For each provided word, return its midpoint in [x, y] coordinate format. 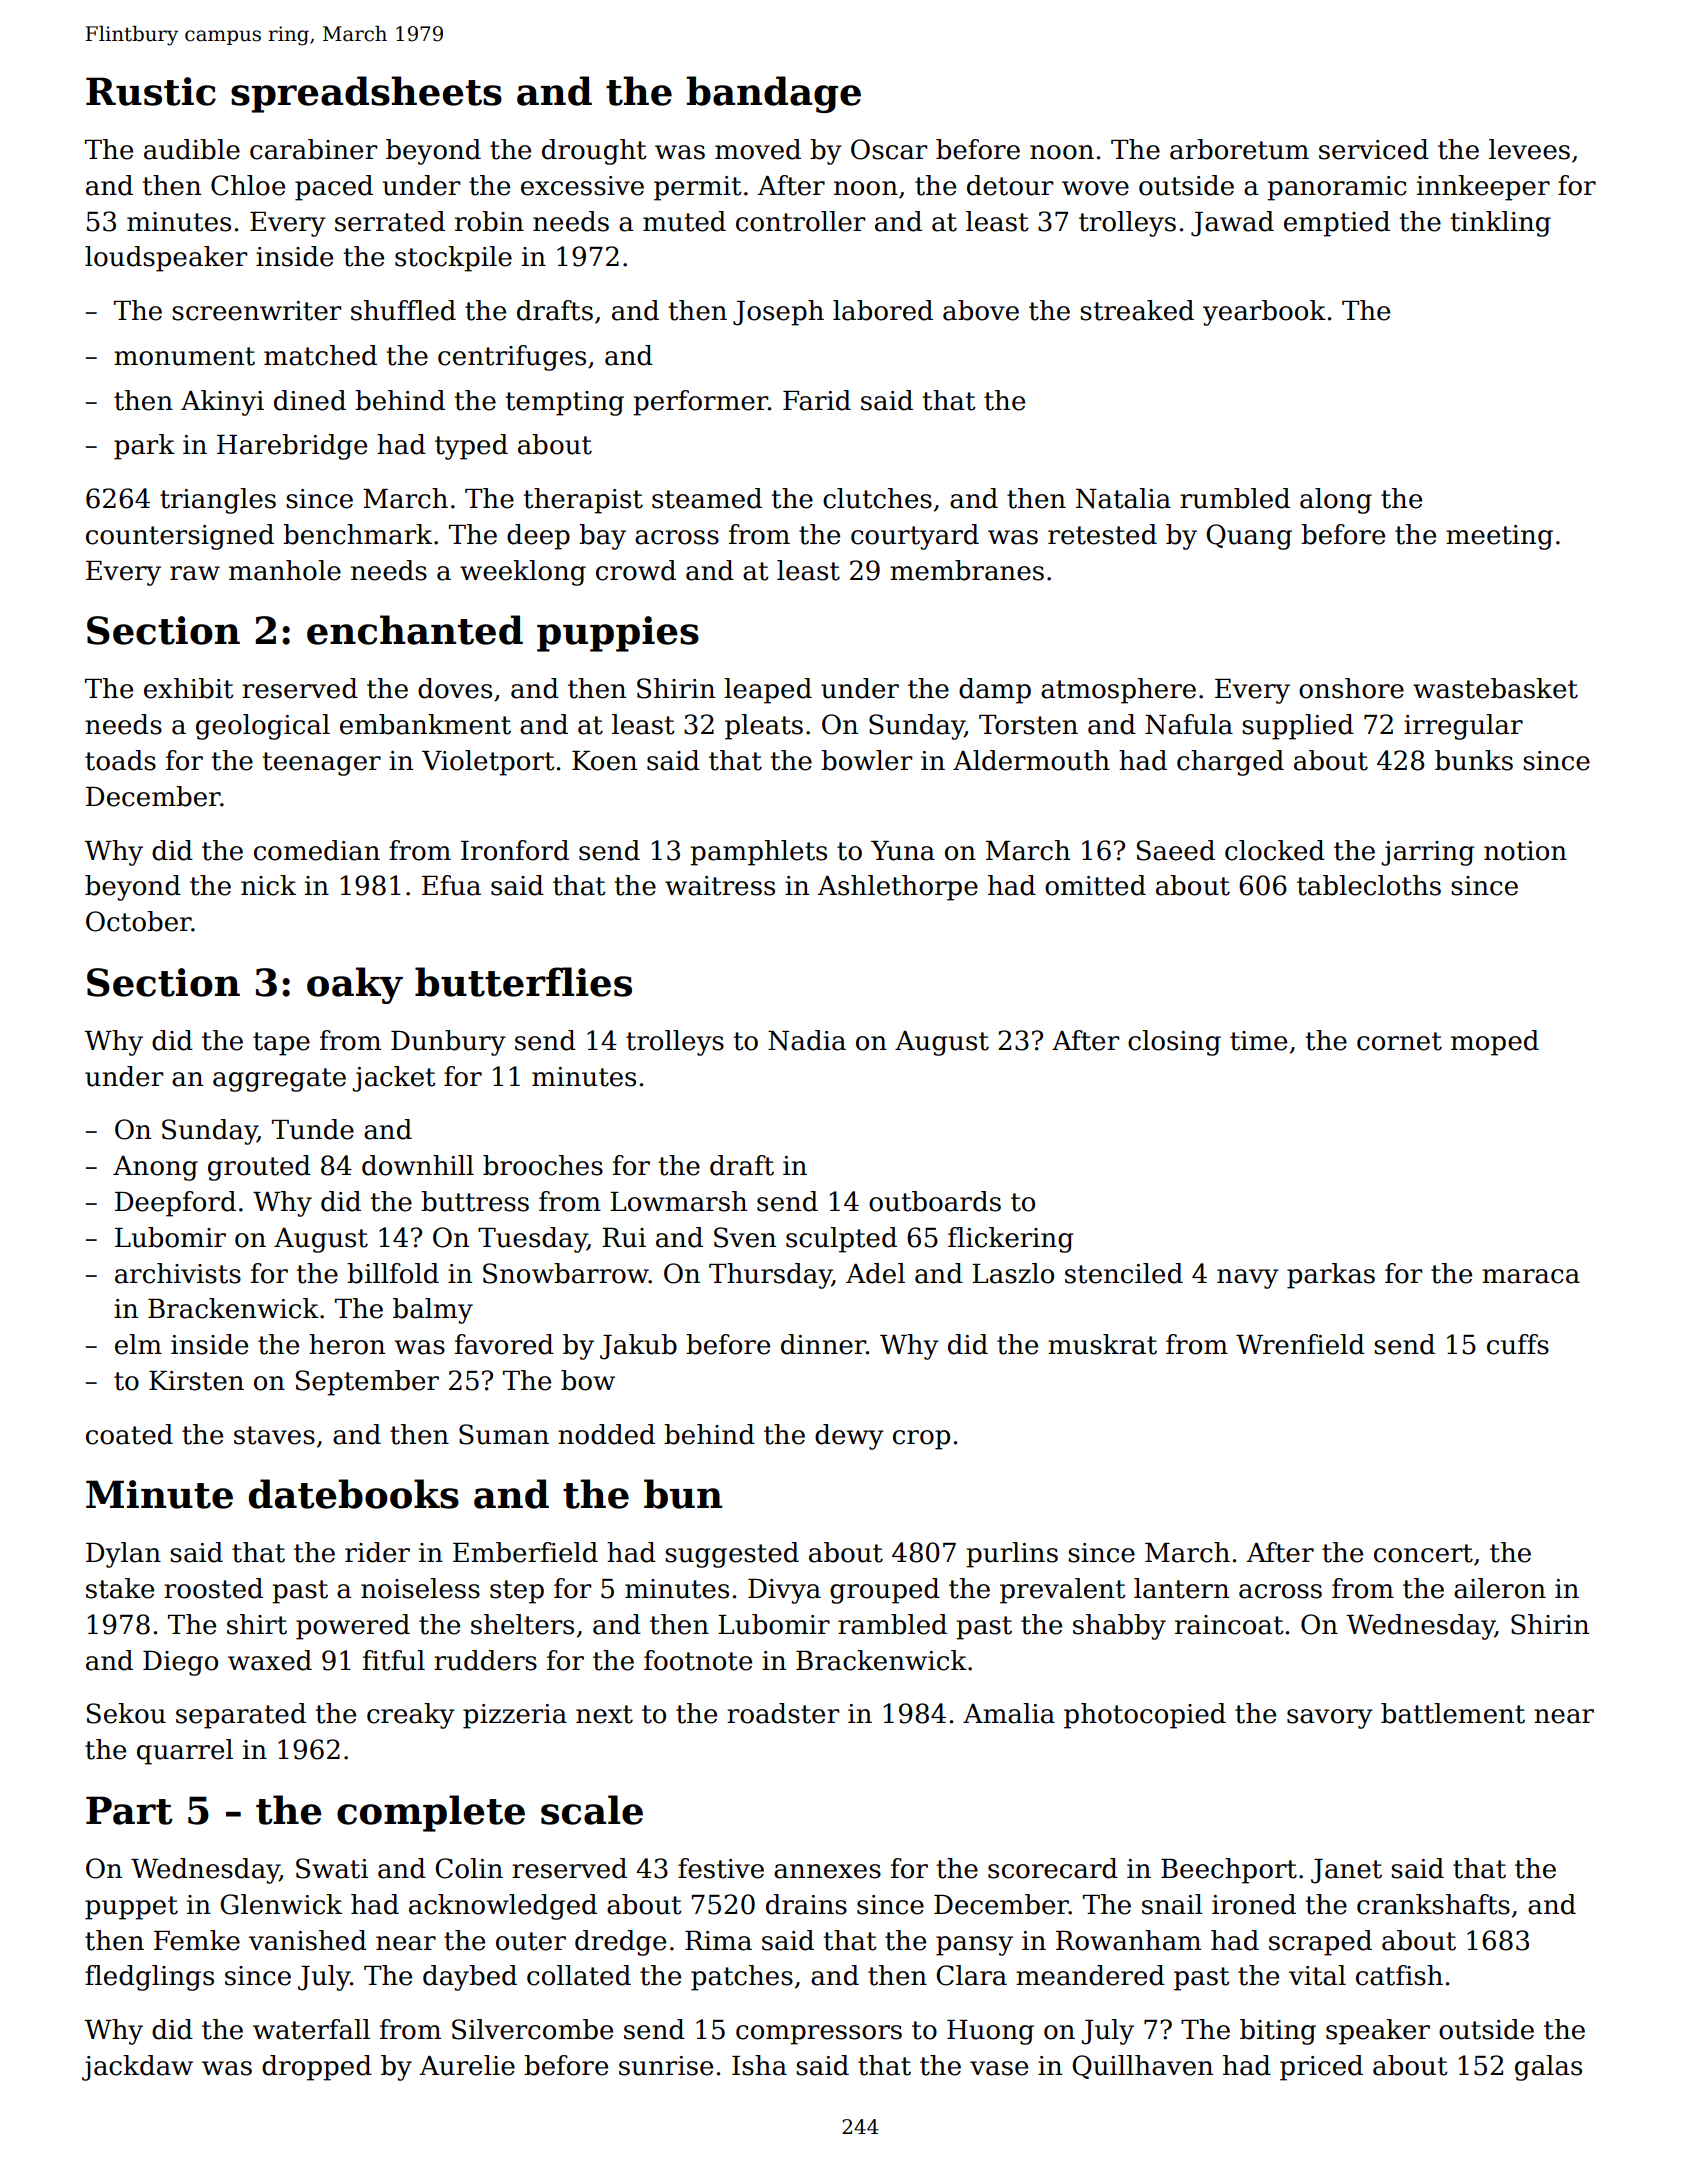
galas [1548, 2068]
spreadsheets [366, 94]
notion [1525, 851]
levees [1529, 149]
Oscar [889, 149]
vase [999, 2068]
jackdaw [137, 2068]
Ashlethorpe [898, 888]
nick [268, 885]
